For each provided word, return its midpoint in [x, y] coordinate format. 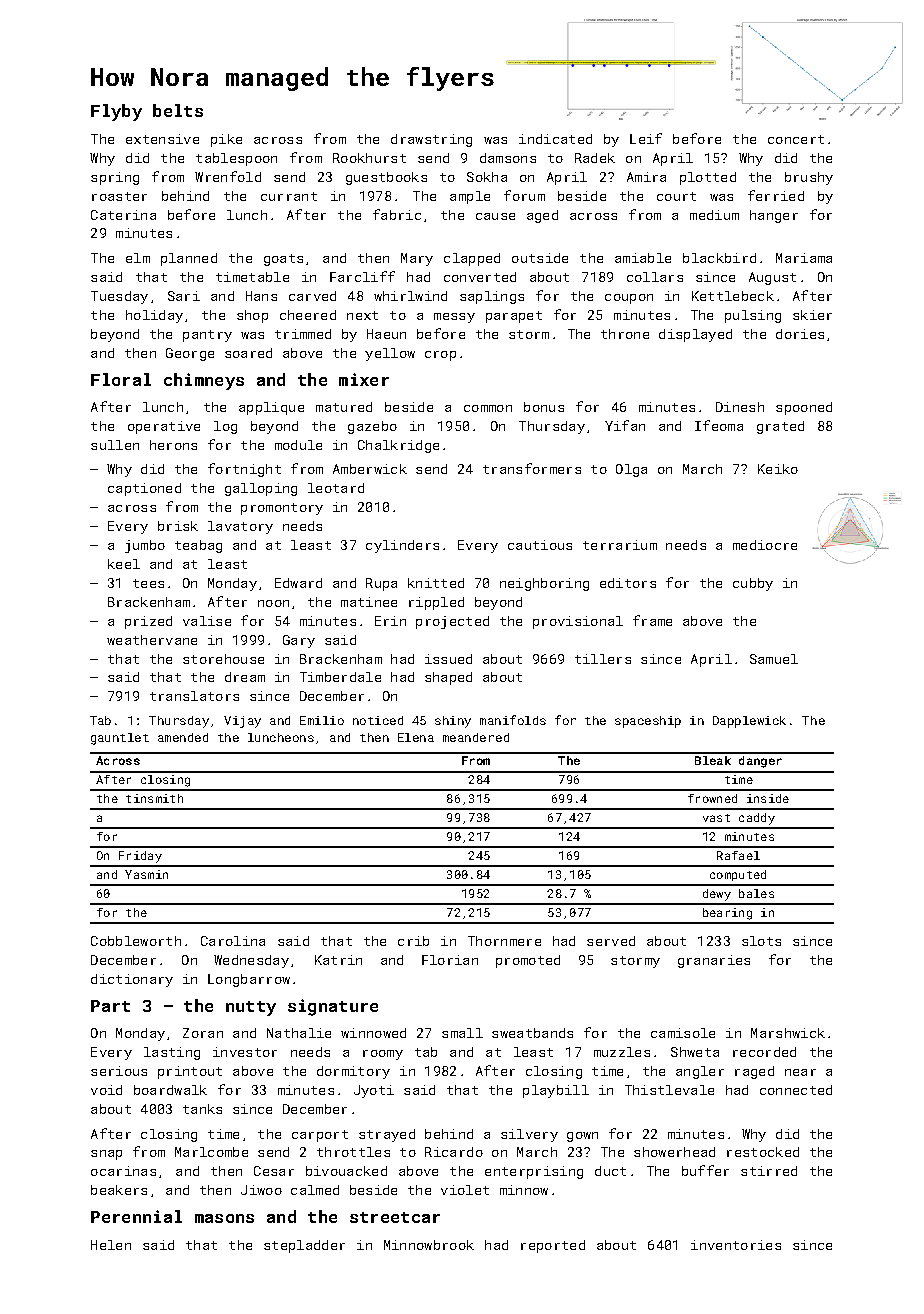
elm [138, 258]
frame [652, 620]
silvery [529, 1135]
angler [700, 1072]
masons [224, 1218]
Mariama [804, 258]
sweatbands [532, 1033]
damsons [508, 158]
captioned [144, 489]
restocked [763, 1152]
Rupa [381, 584]
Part [110, 1006]
